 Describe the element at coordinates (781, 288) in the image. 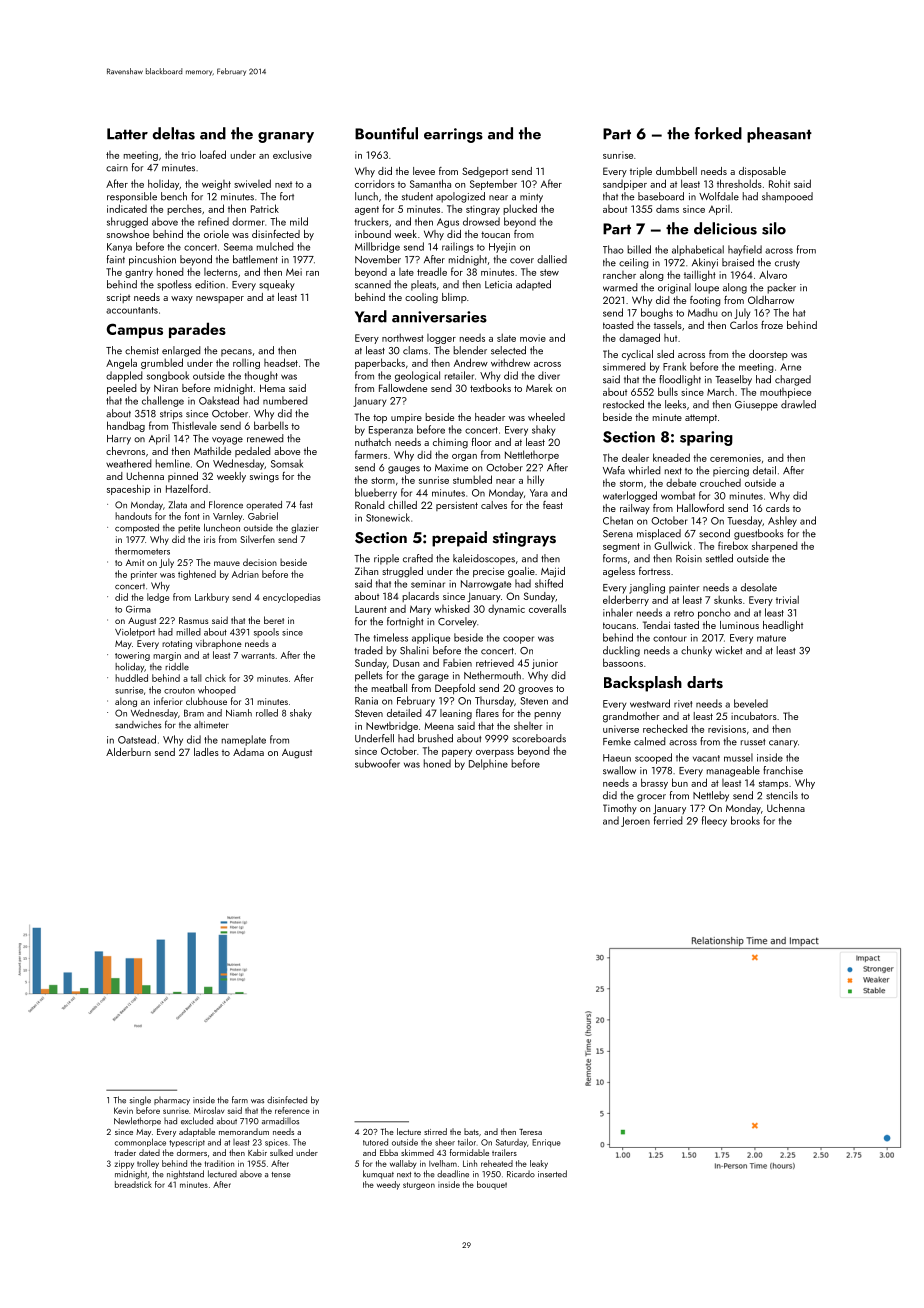

I see `packer` at that location.
